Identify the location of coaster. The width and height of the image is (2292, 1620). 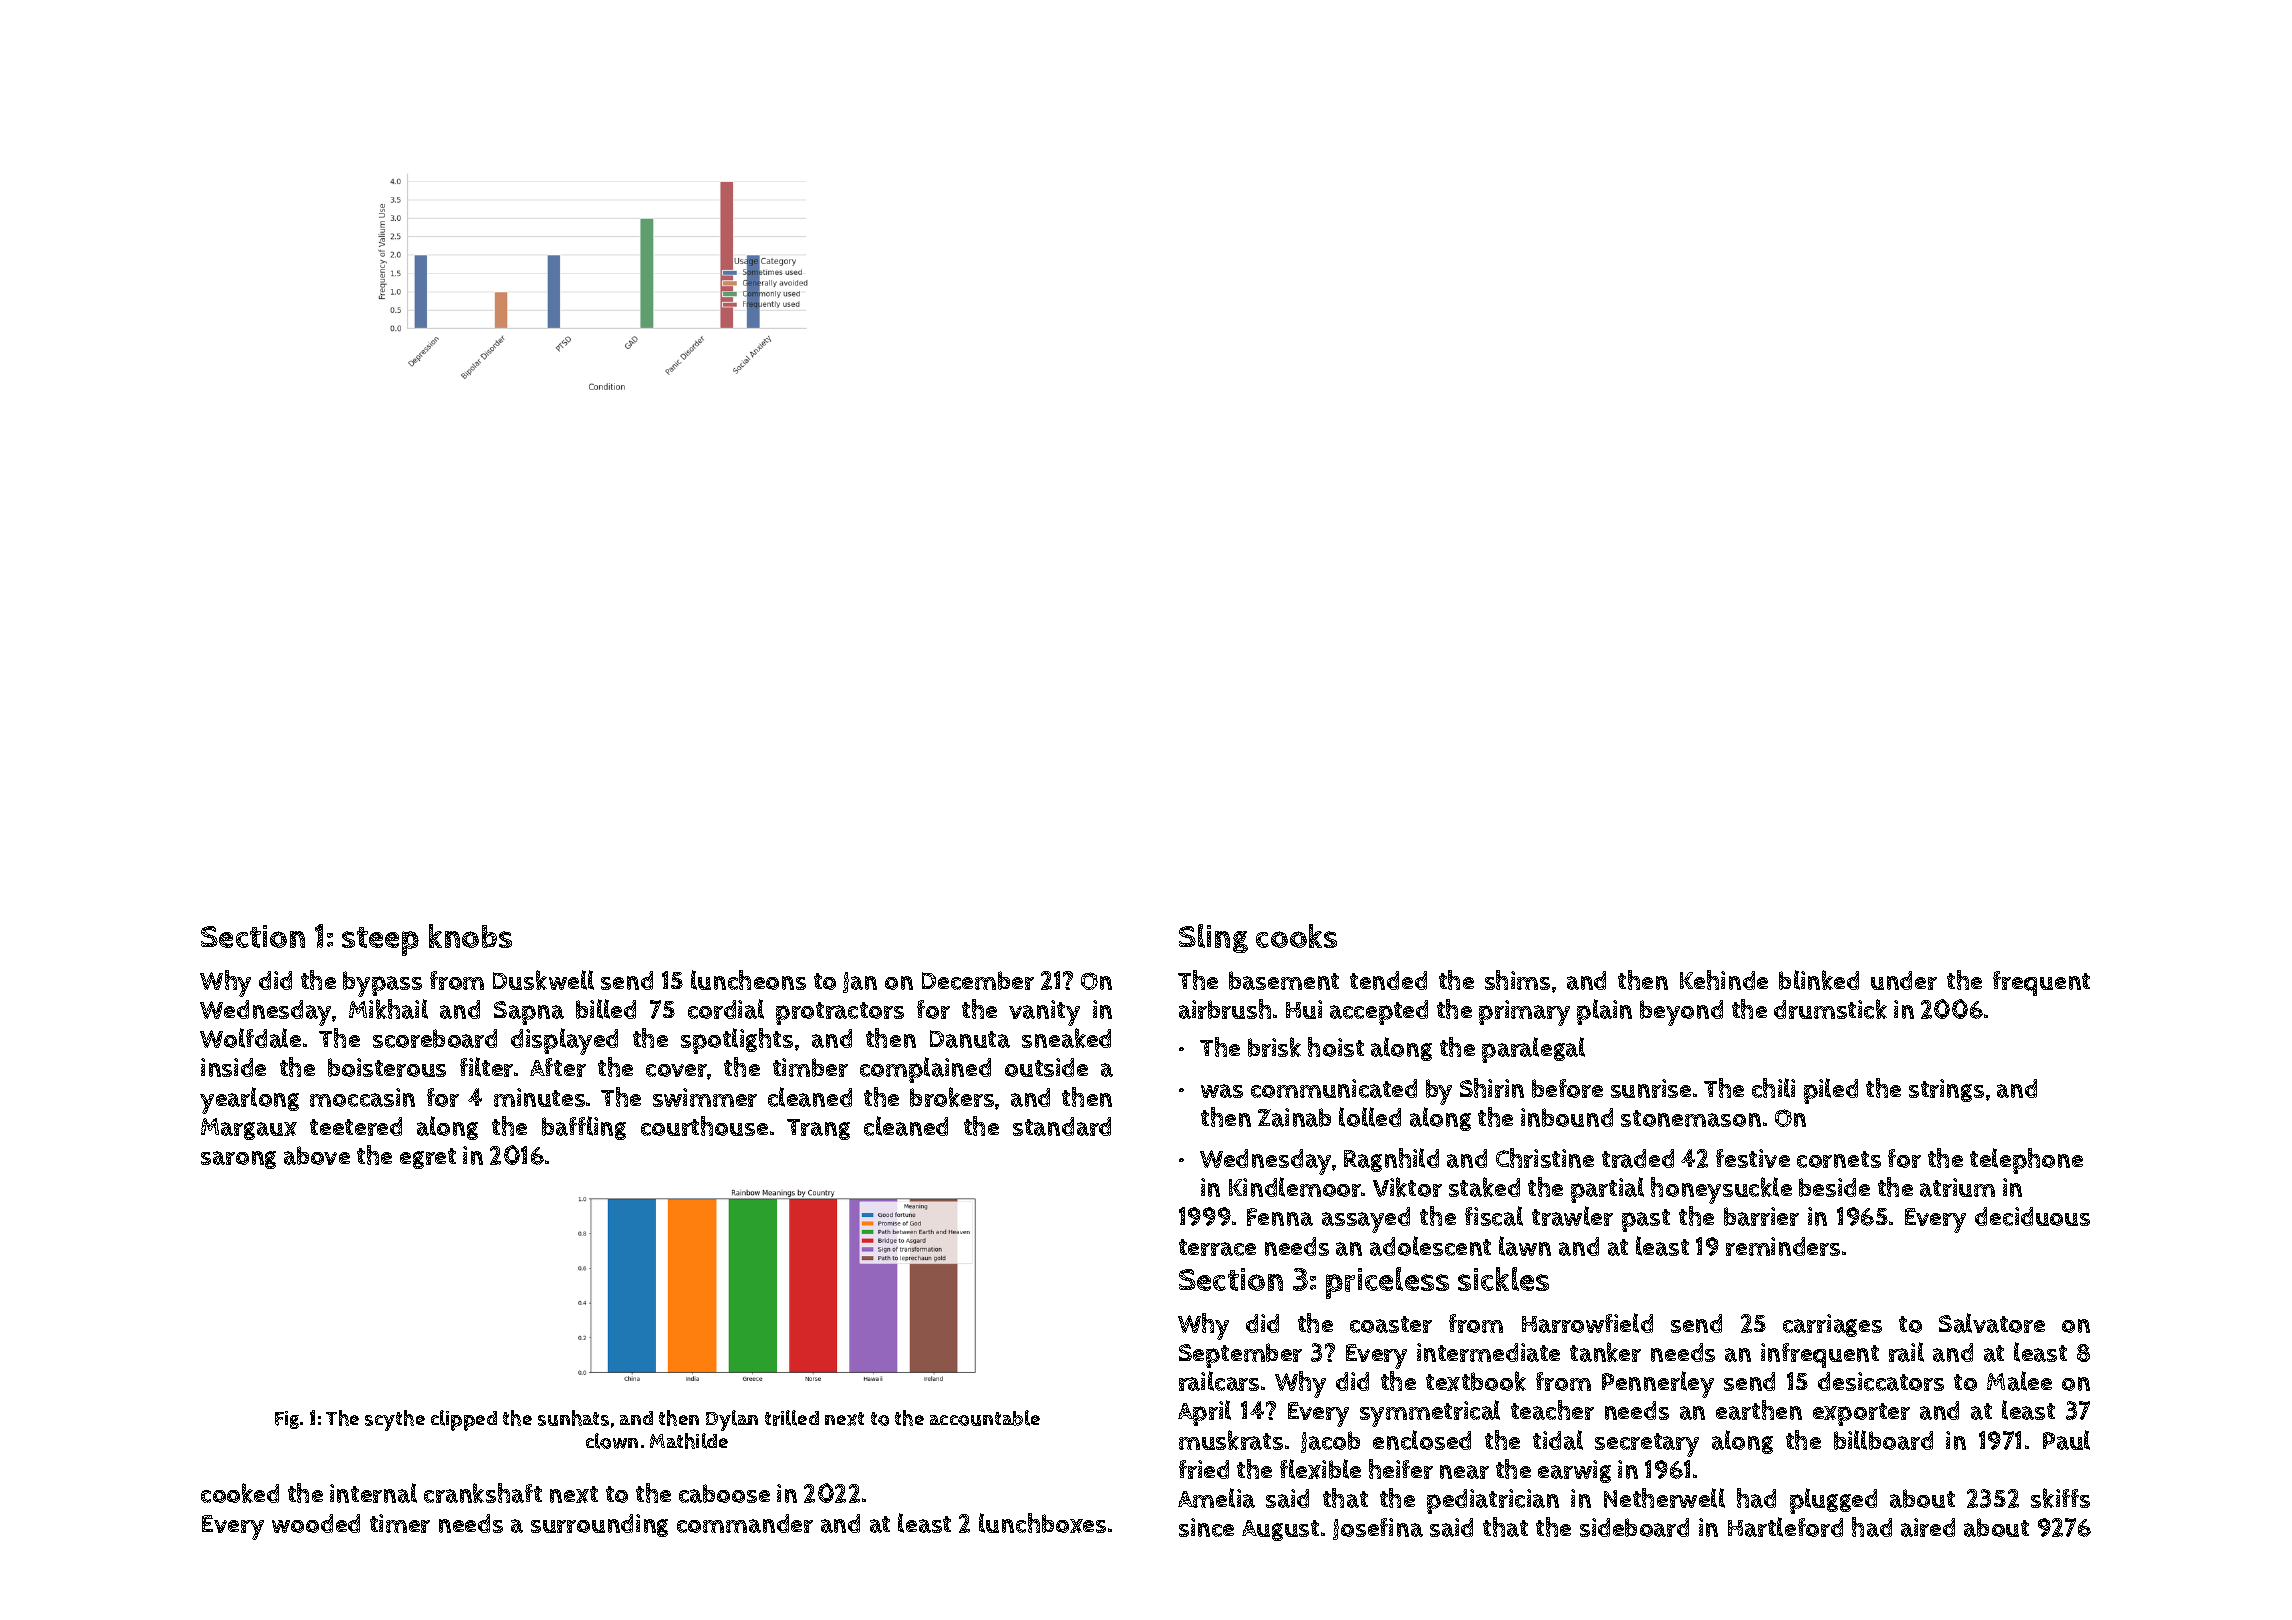
(1391, 1324).
